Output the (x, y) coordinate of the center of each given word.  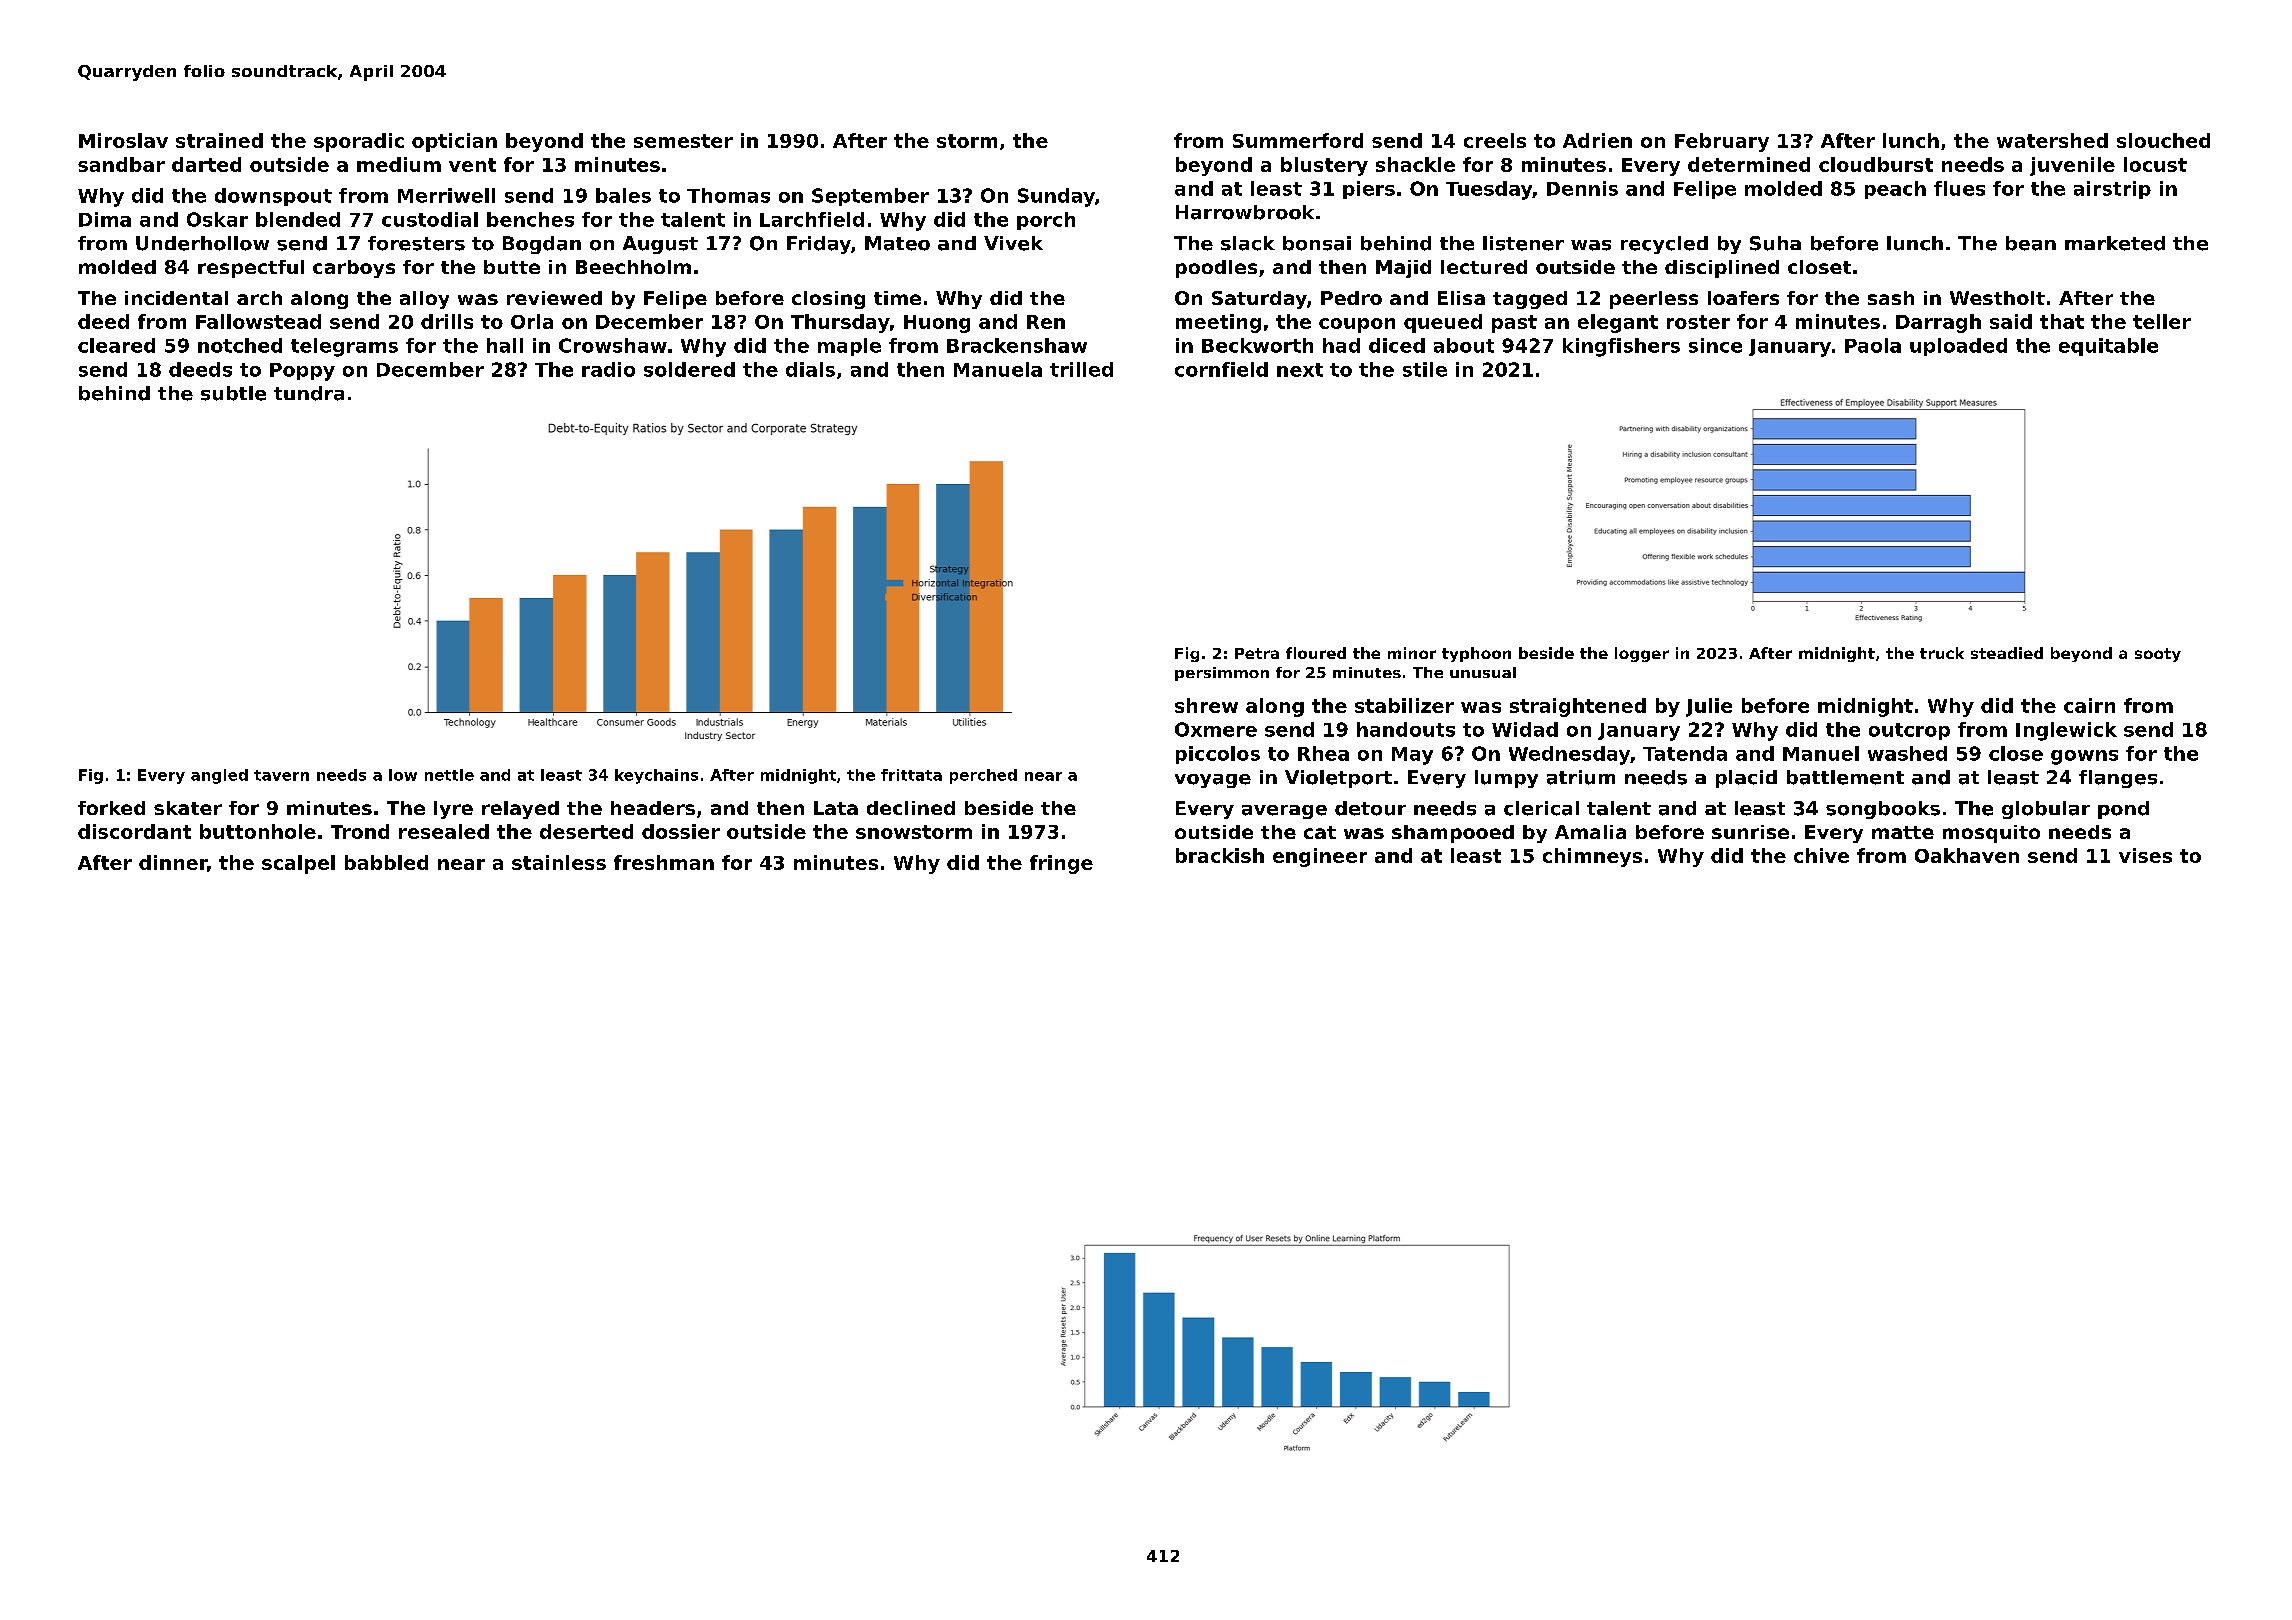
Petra (1257, 653)
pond (2123, 810)
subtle (233, 393)
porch (1046, 221)
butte (512, 267)
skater (188, 808)
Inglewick (2066, 731)
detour (1370, 808)
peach (1895, 190)
